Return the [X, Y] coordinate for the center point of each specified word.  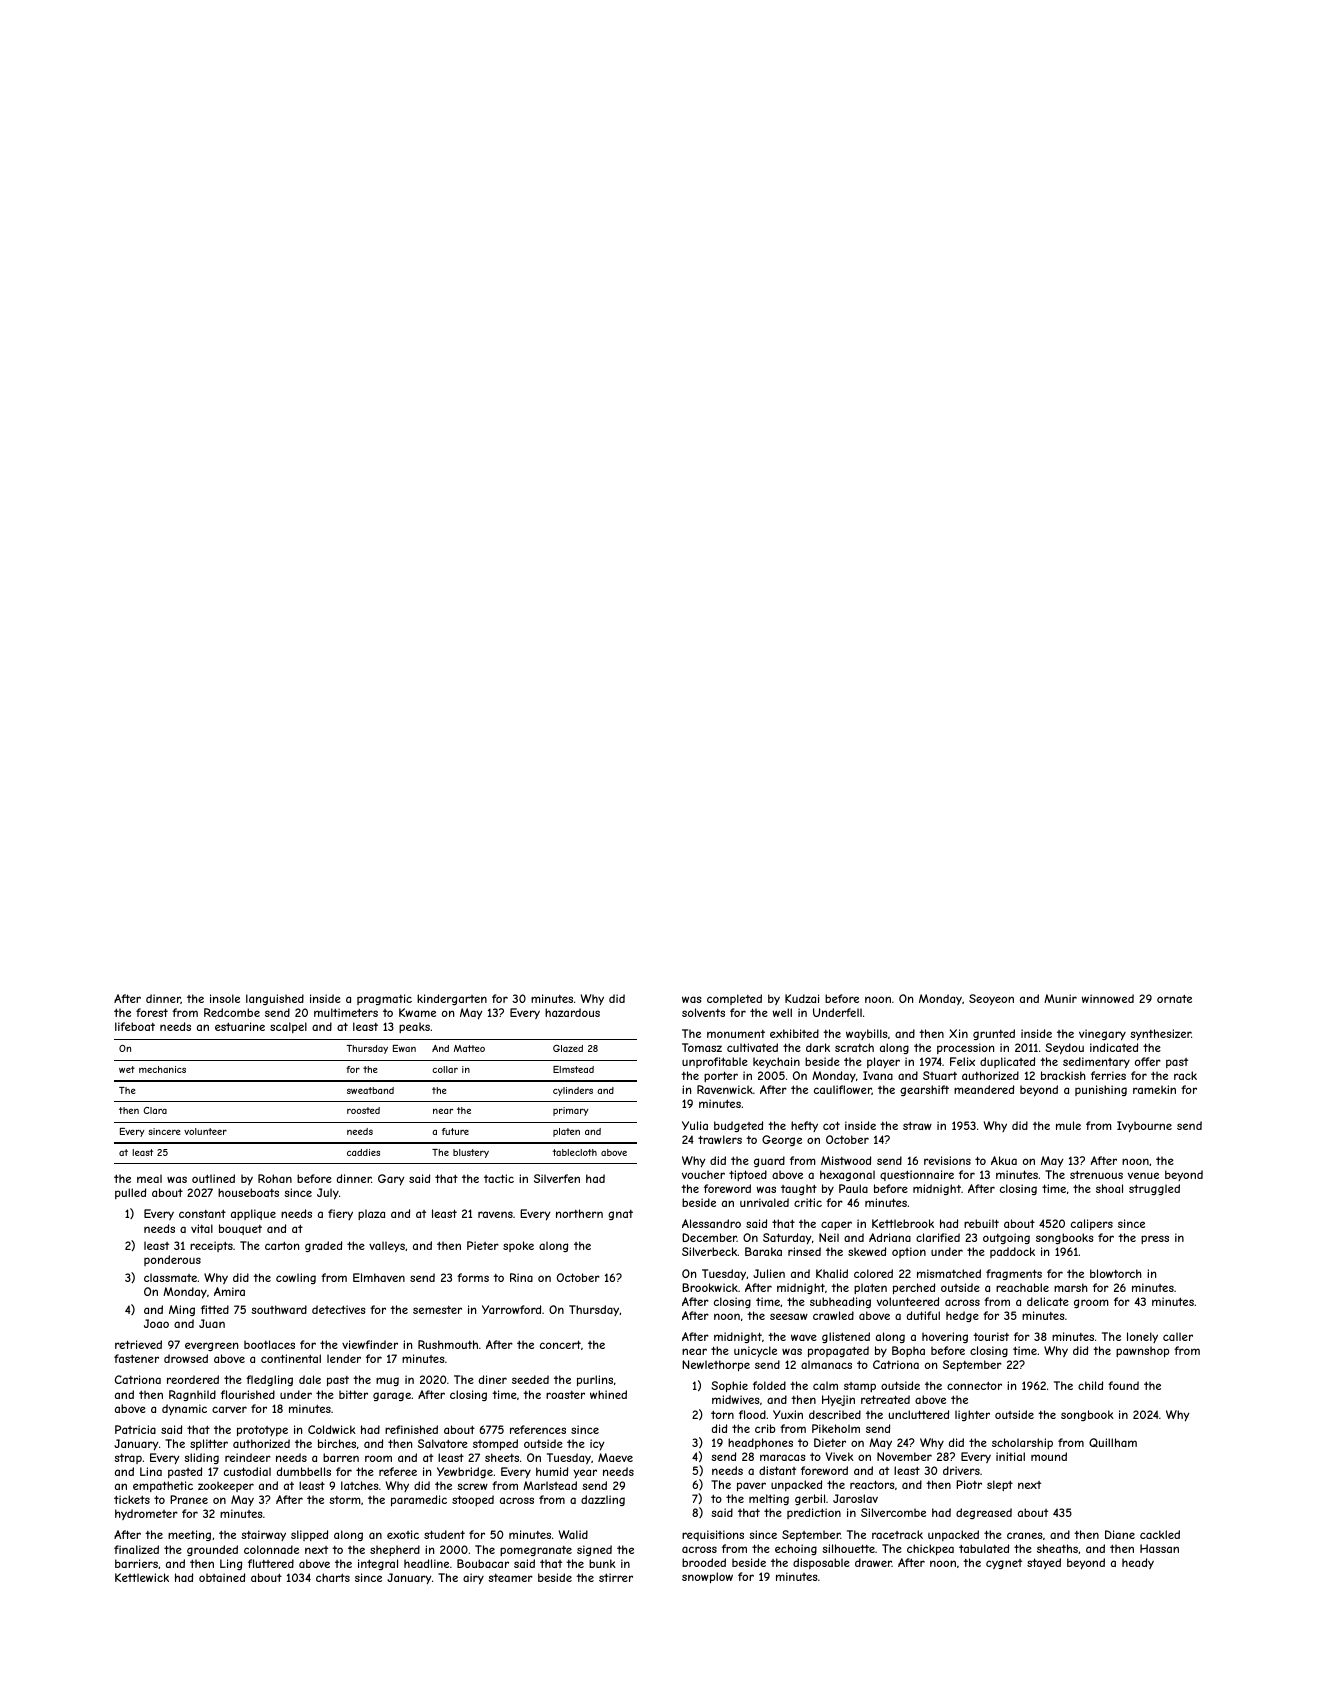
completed [734, 999]
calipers [1092, 1224]
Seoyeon [991, 999]
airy [473, 1579]
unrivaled [764, 1202]
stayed [1044, 1563]
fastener [136, 1358]
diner [493, 1379]
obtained [222, 1577]
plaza [371, 1214]
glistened [846, 1337]
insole [225, 998]
